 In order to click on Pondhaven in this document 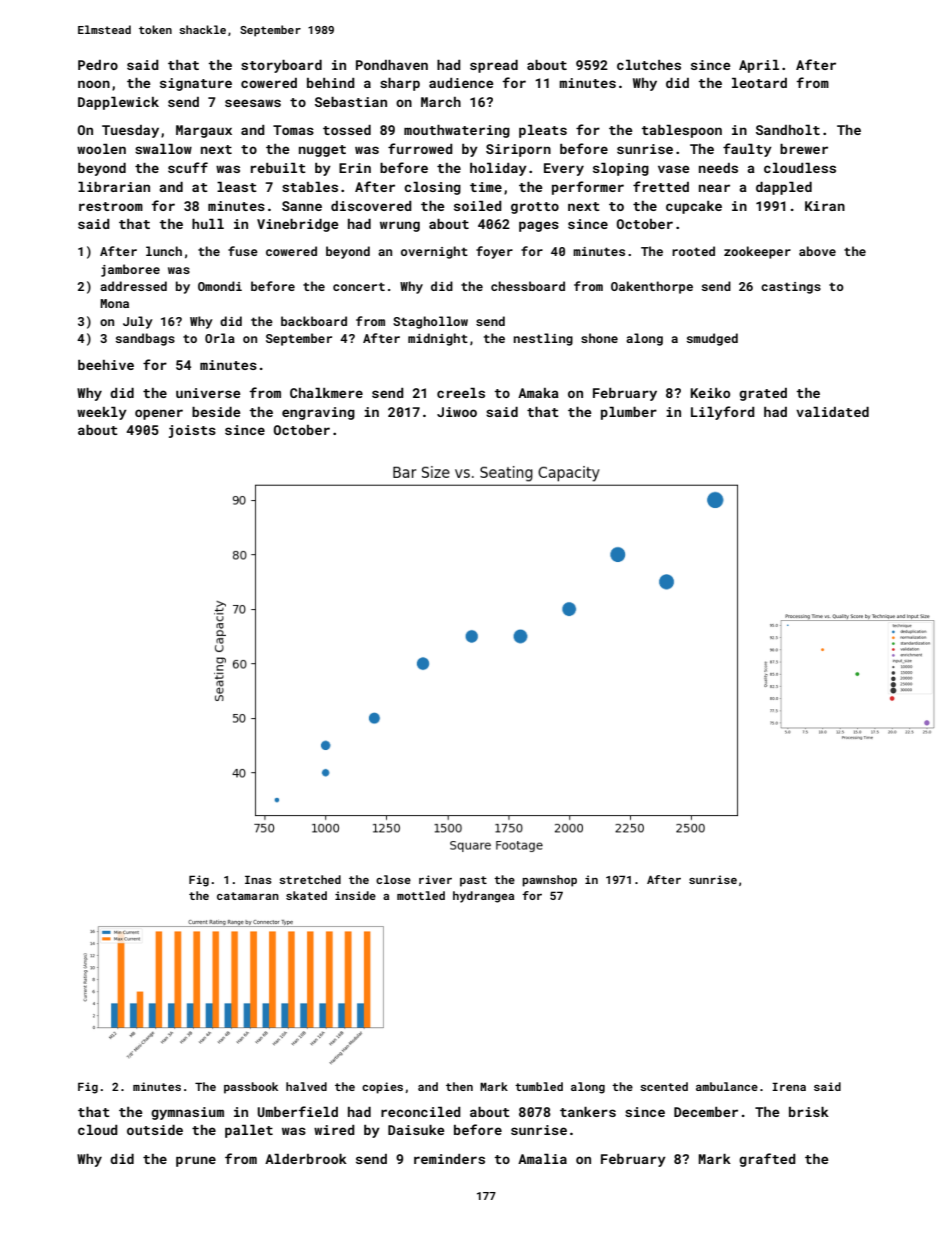, I will do `click(392, 65)`.
